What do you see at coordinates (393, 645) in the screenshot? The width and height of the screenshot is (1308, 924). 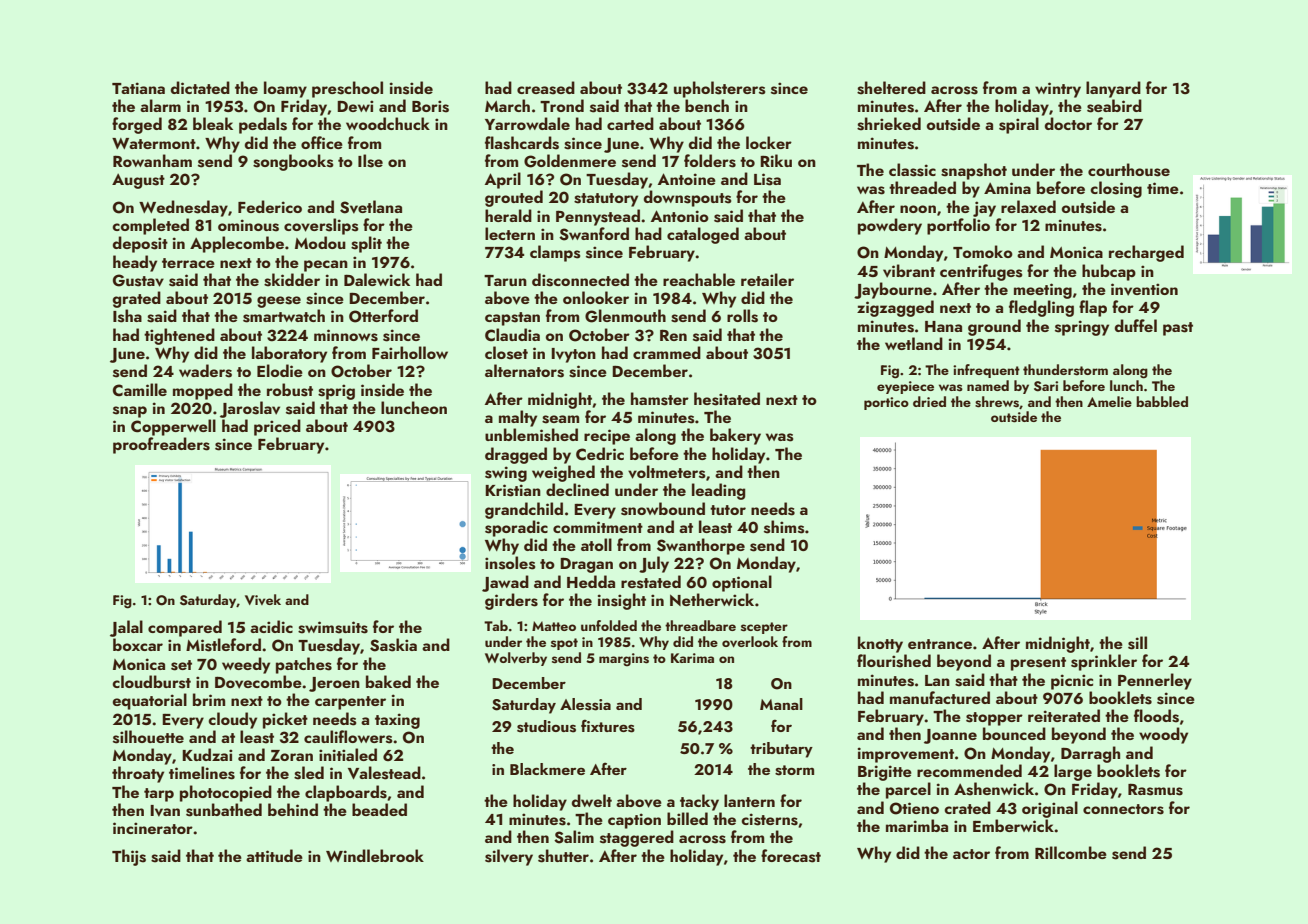 I see `Saskia` at bounding box center [393, 645].
